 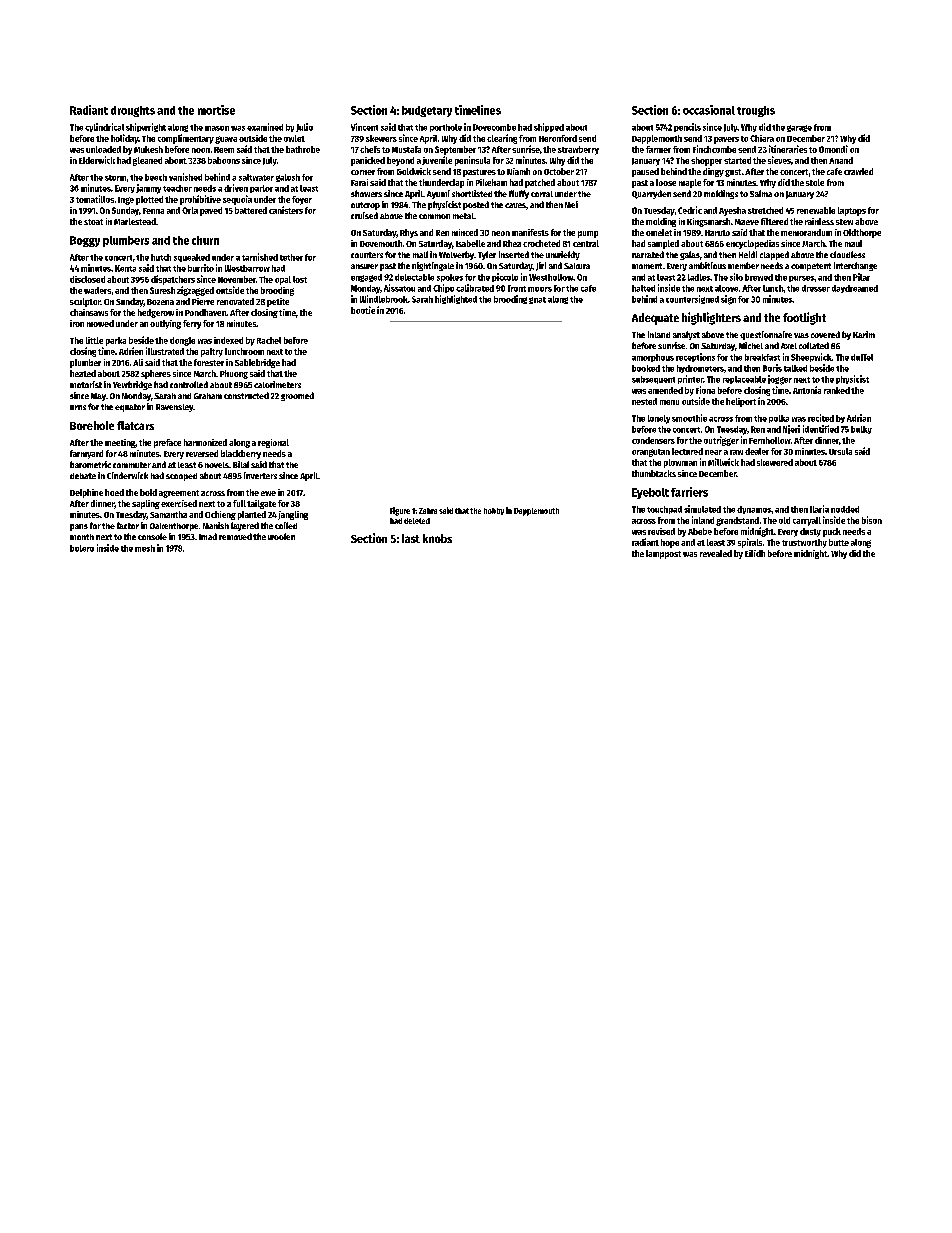 What do you see at coordinates (494, 127) in the screenshot?
I see `Dovecombe` at bounding box center [494, 127].
